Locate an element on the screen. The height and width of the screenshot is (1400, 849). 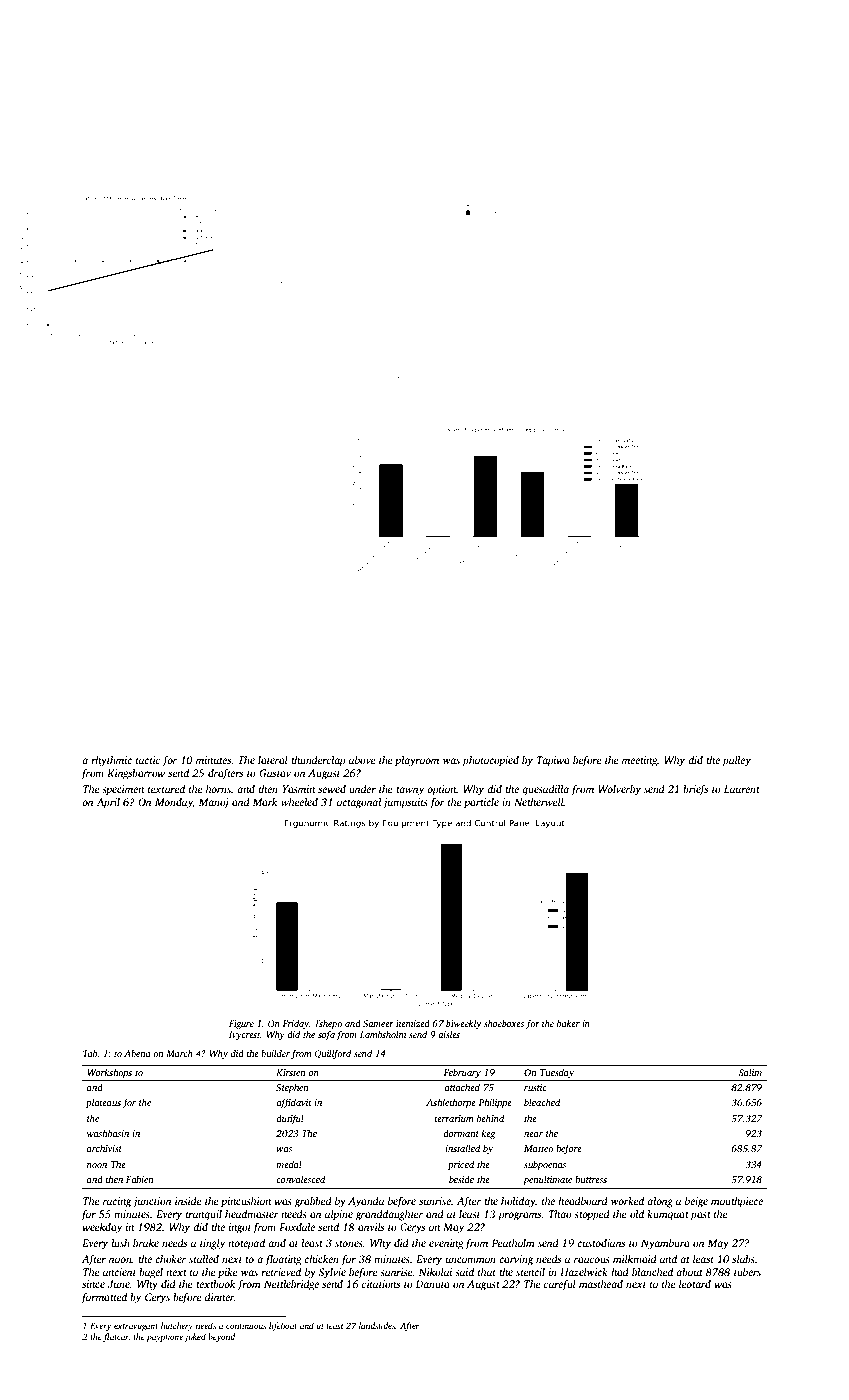
Nyambura is located at coordinates (665, 1244).
